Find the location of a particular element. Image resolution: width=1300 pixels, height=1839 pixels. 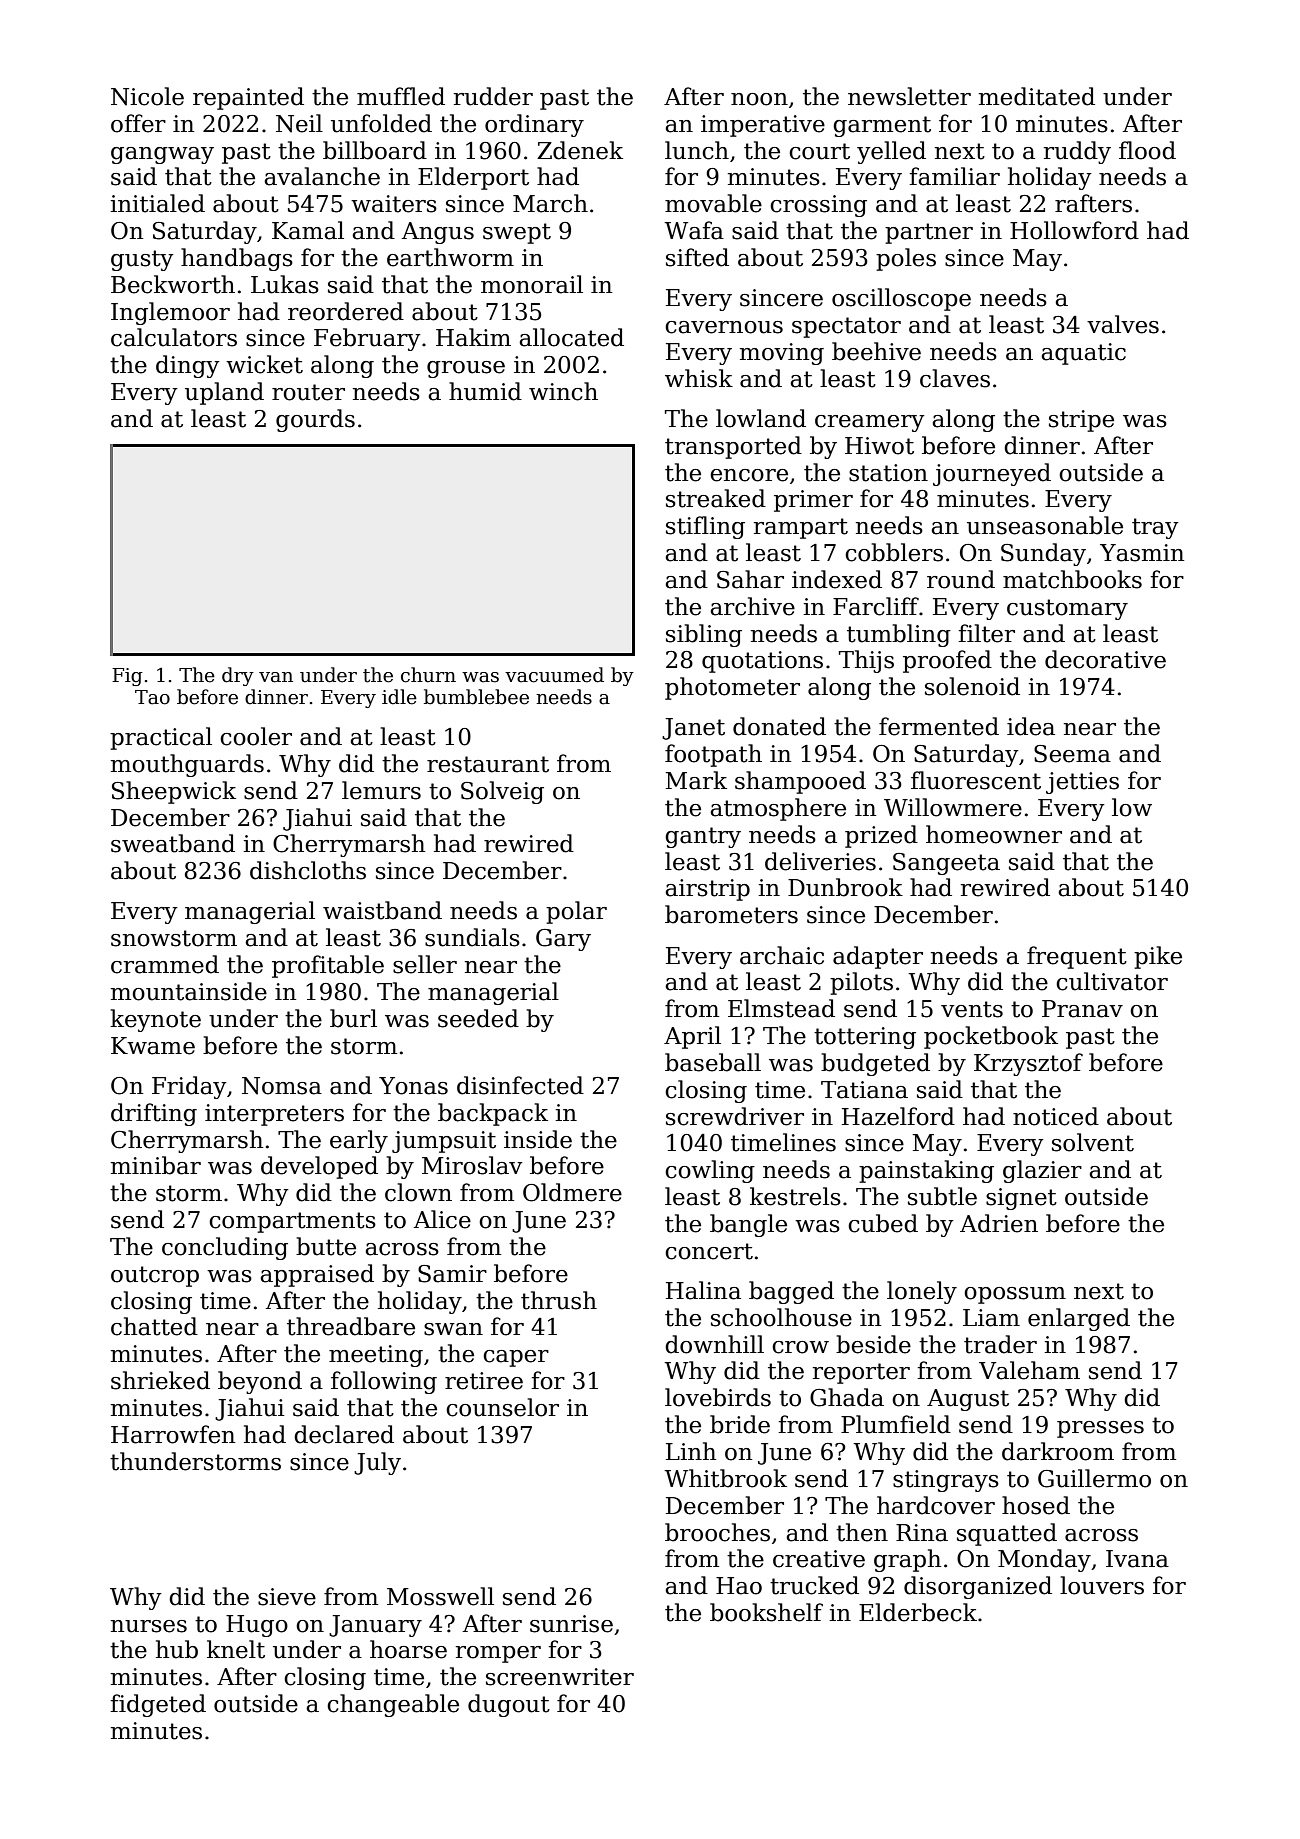

enlarged is located at coordinates (1079, 1319).
